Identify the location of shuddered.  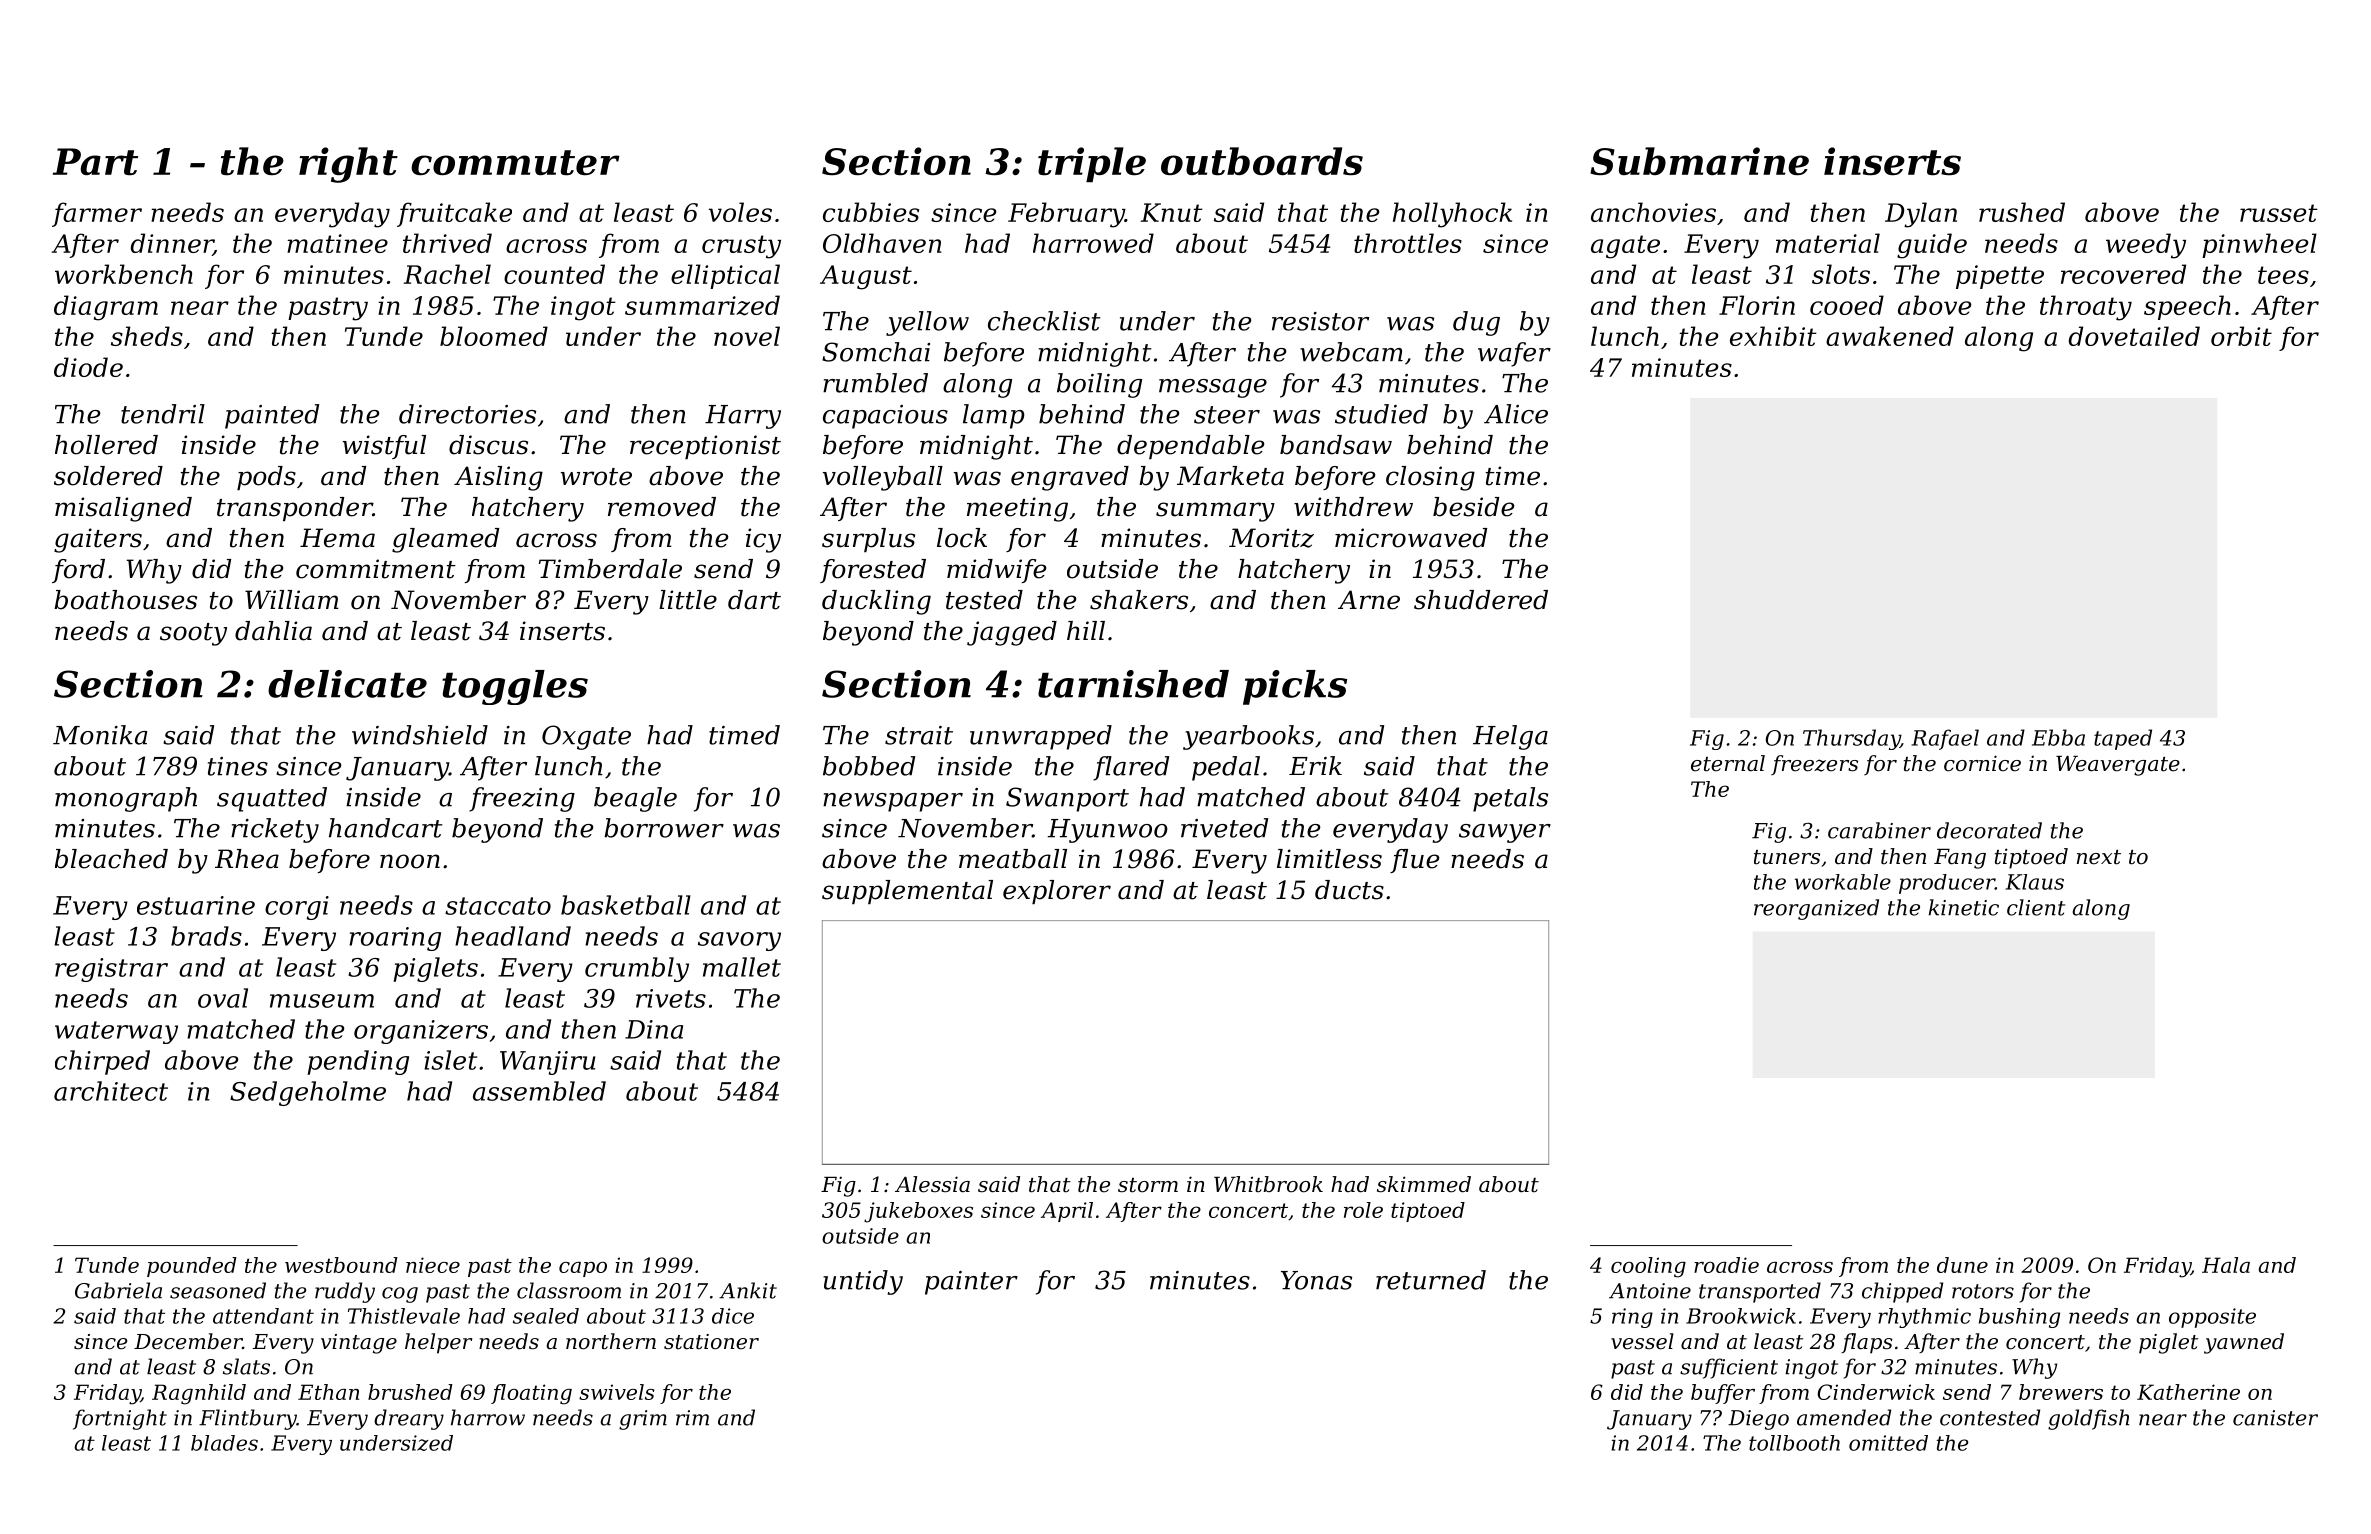
(1481, 600).
